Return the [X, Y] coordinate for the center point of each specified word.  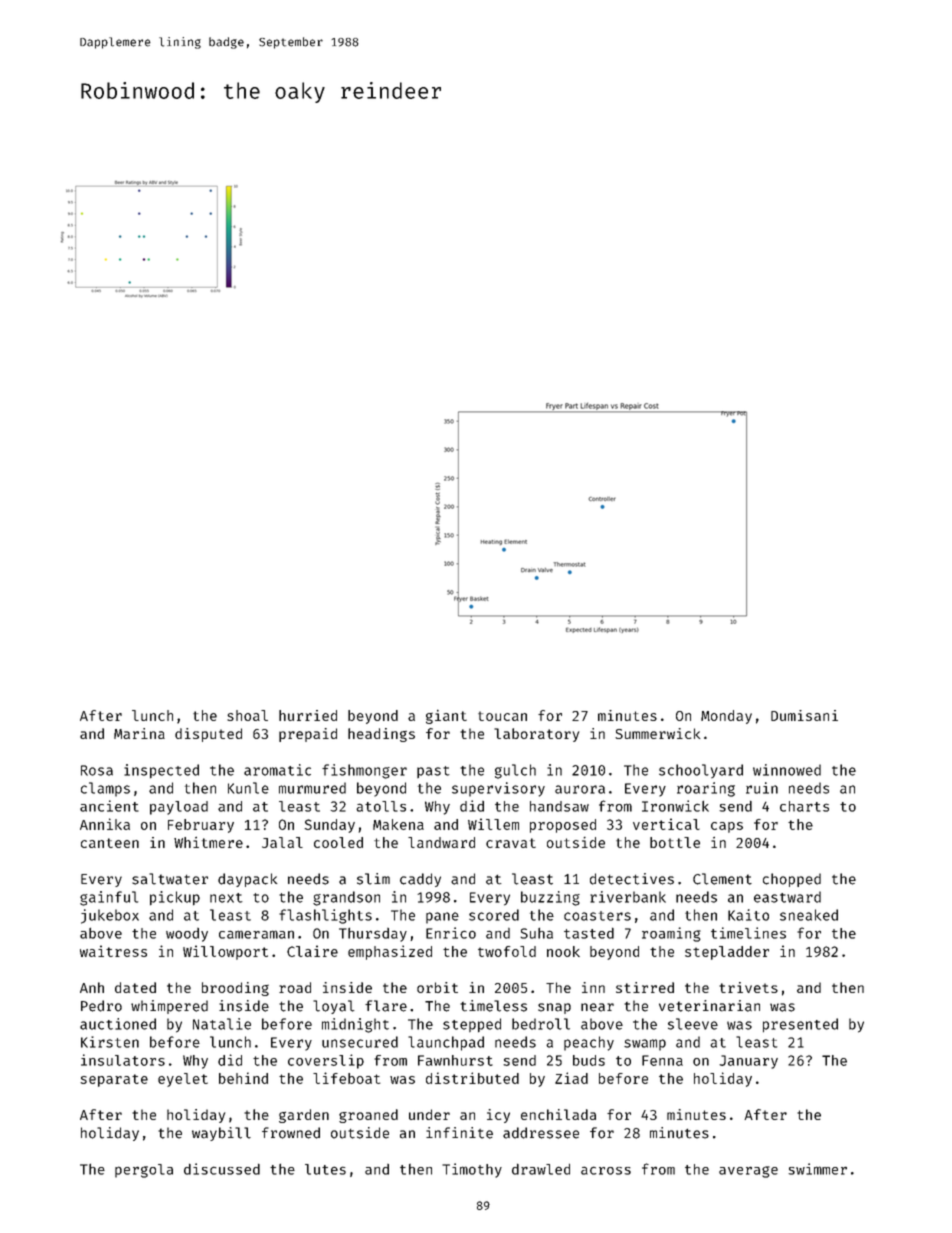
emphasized [390, 952]
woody [187, 935]
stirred [645, 987]
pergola [144, 1171]
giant [446, 717]
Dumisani [804, 715]
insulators [123, 1060]
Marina [139, 733]
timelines [748, 933]
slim [373, 879]
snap [554, 1008]
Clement [722, 879]
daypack [247, 880]
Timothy [472, 1170]
